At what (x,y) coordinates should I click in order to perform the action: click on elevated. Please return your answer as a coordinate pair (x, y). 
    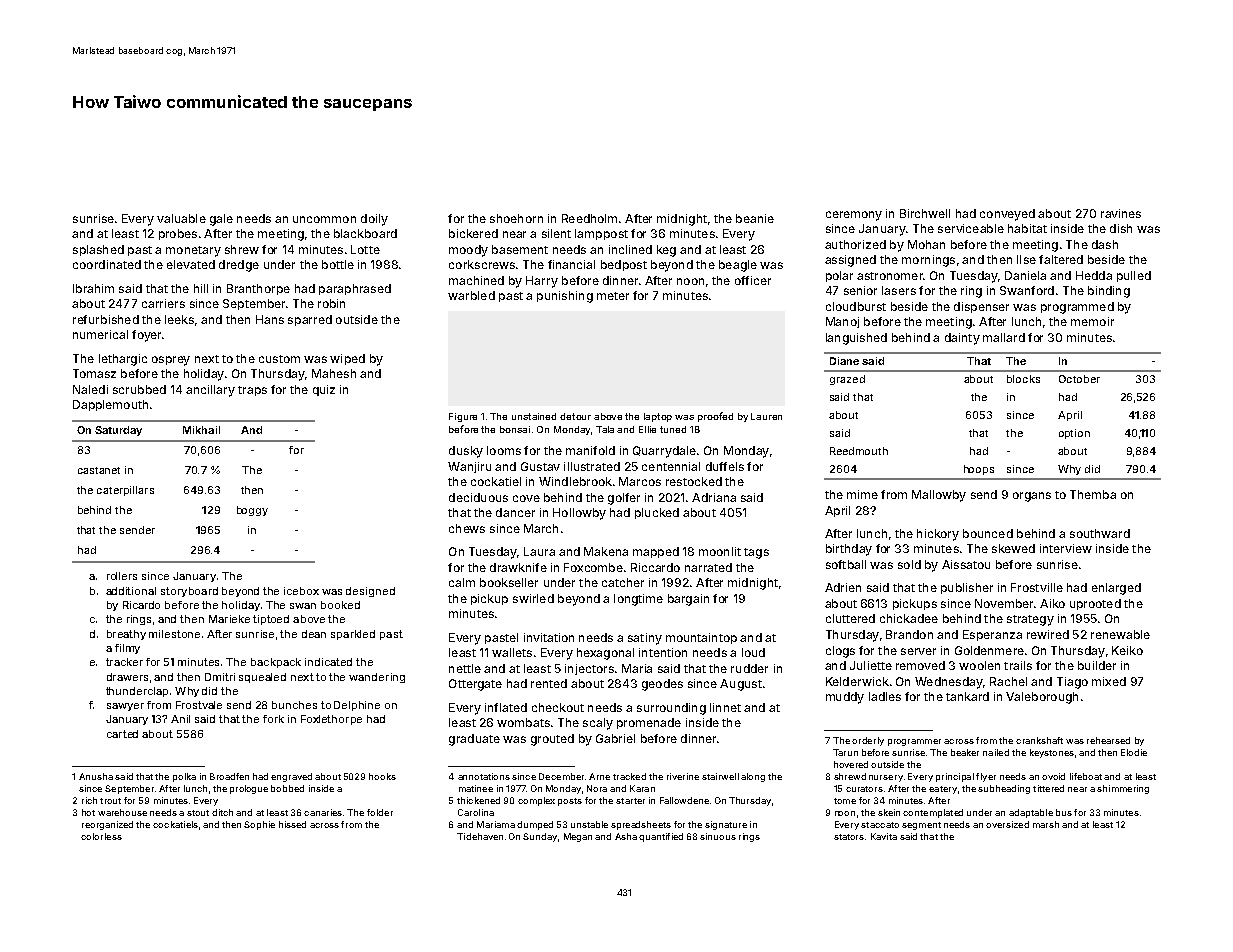
    Looking at the image, I should click on (191, 264).
